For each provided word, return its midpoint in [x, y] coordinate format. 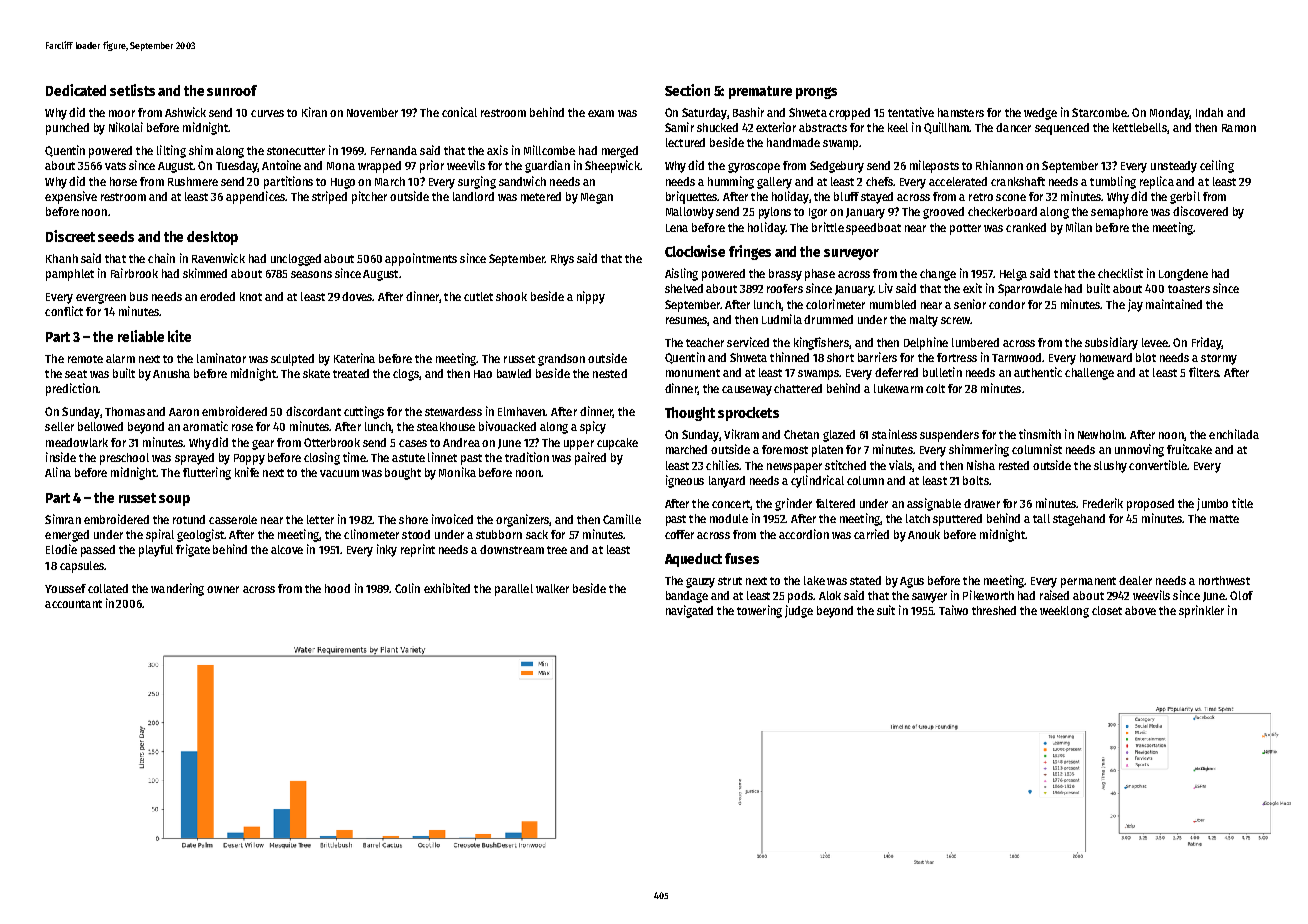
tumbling [1113, 182]
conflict [64, 311]
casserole [233, 519]
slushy [1110, 467]
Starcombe [1099, 112]
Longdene [1183, 275]
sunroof [232, 90]
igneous [685, 481]
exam [601, 113]
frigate [193, 550]
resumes [687, 321]
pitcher [369, 197]
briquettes [692, 197]
